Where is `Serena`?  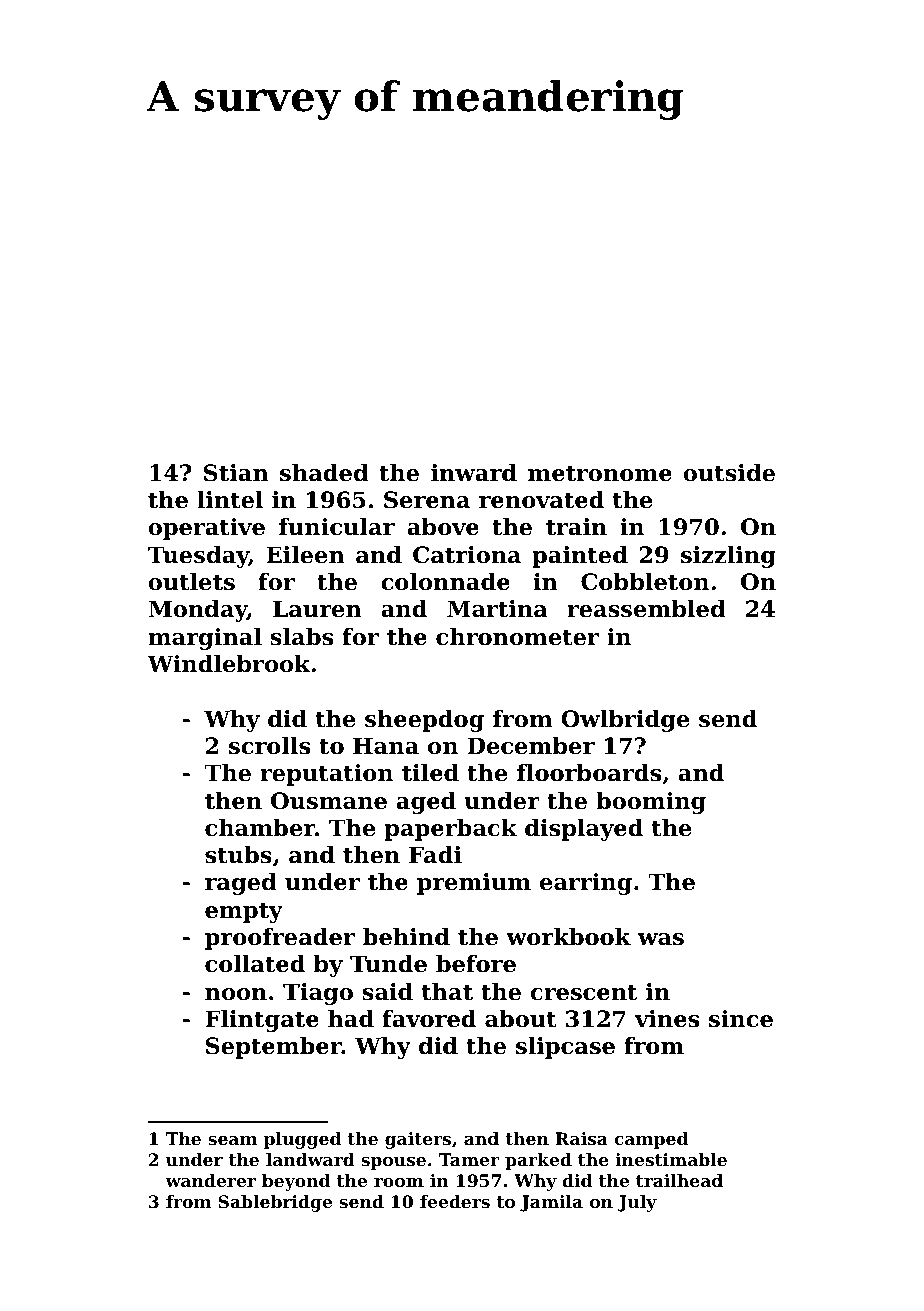
Serena is located at coordinates (427, 500).
